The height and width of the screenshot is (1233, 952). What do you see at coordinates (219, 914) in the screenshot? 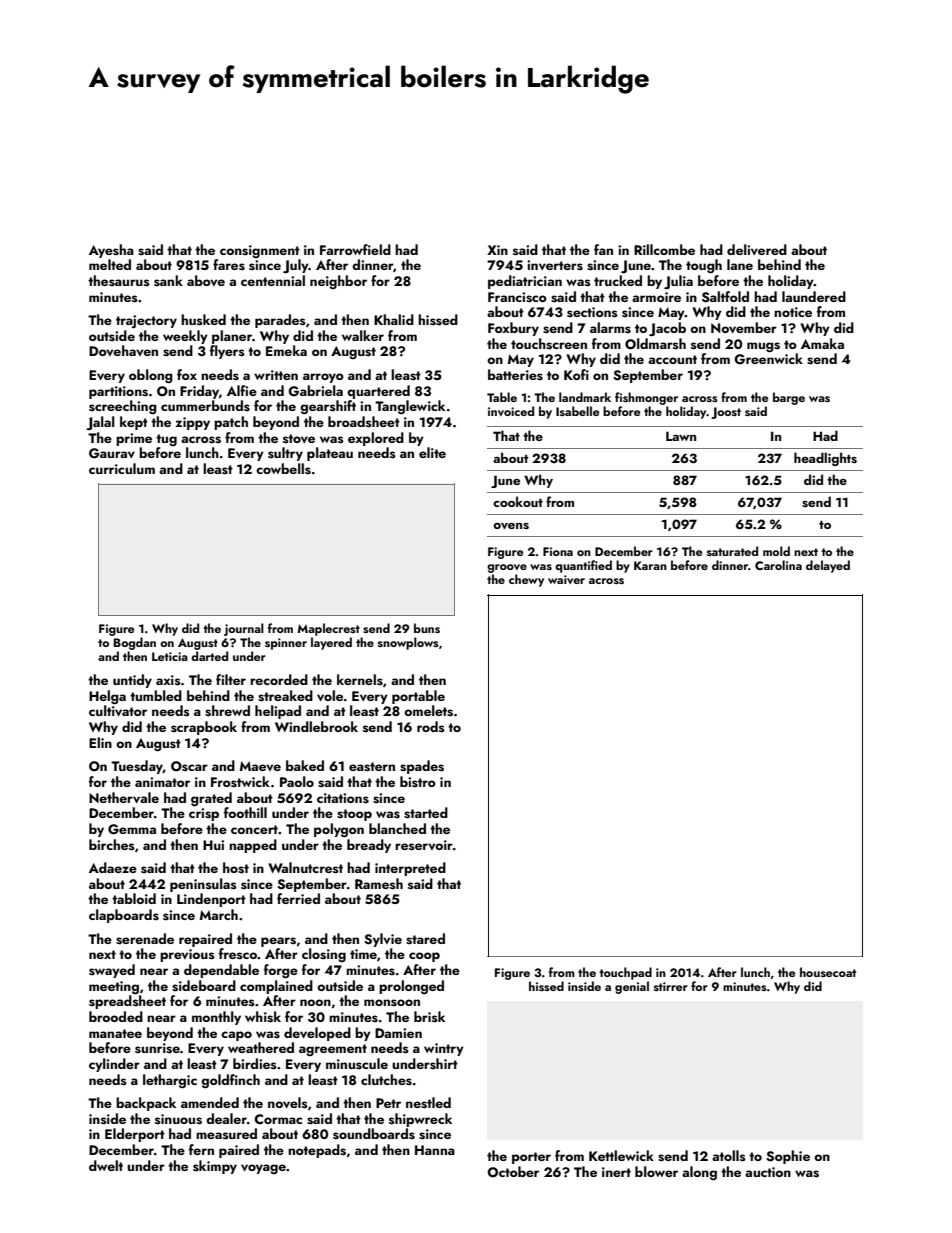
I see `March` at bounding box center [219, 914].
